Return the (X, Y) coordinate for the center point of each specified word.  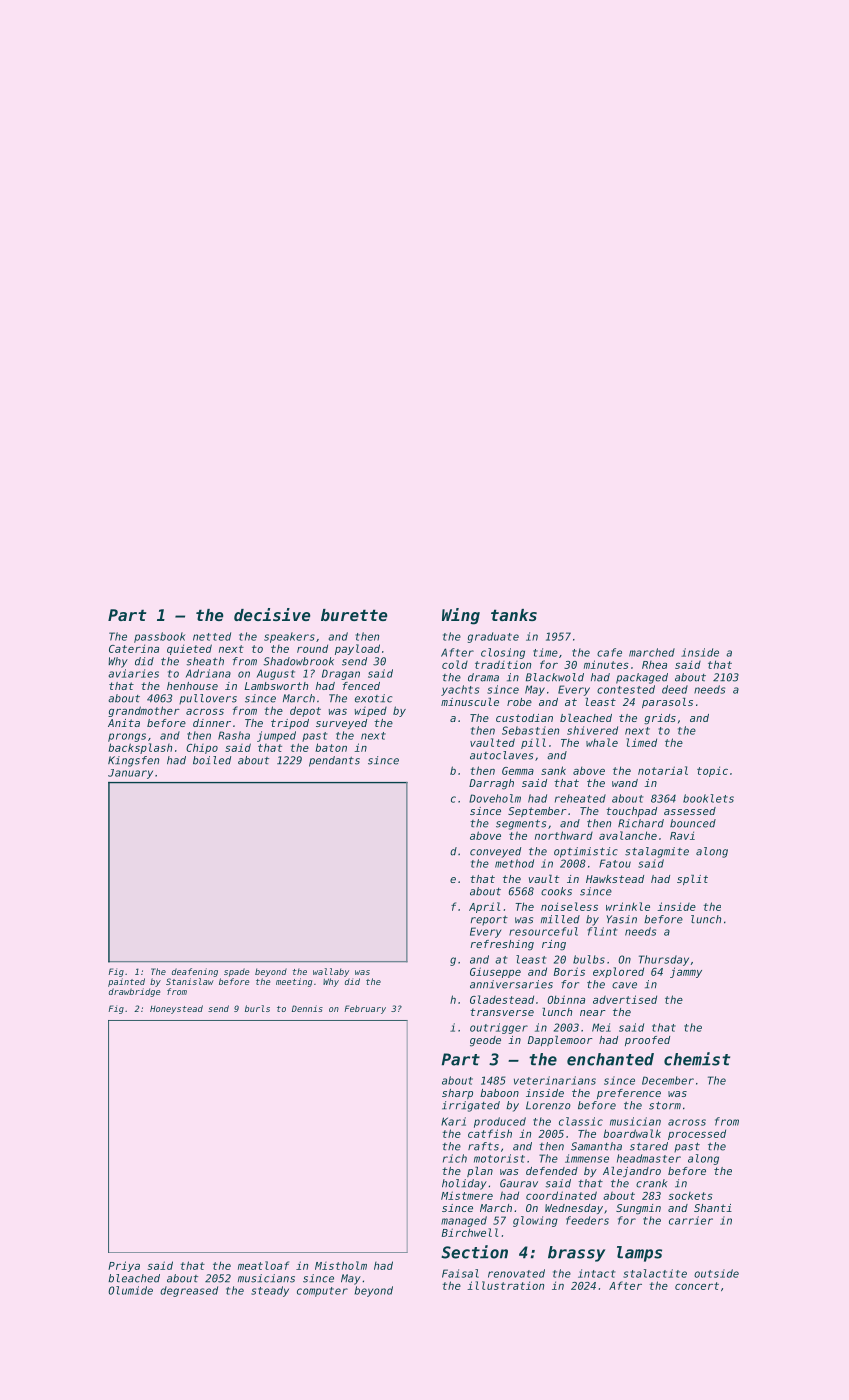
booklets (708, 798)
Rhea (654, 665)
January (130, 774)
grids (660, 719)
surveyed (341, 724)
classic (581, 1121)
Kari (453, 1121)
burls (257, 1008)
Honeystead (176, 1009)
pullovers (208, 699)
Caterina (134, 648)
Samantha (596, 1146)
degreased (189, 1291)
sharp (457, 1094)
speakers (289, 637)
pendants (334, 761)
